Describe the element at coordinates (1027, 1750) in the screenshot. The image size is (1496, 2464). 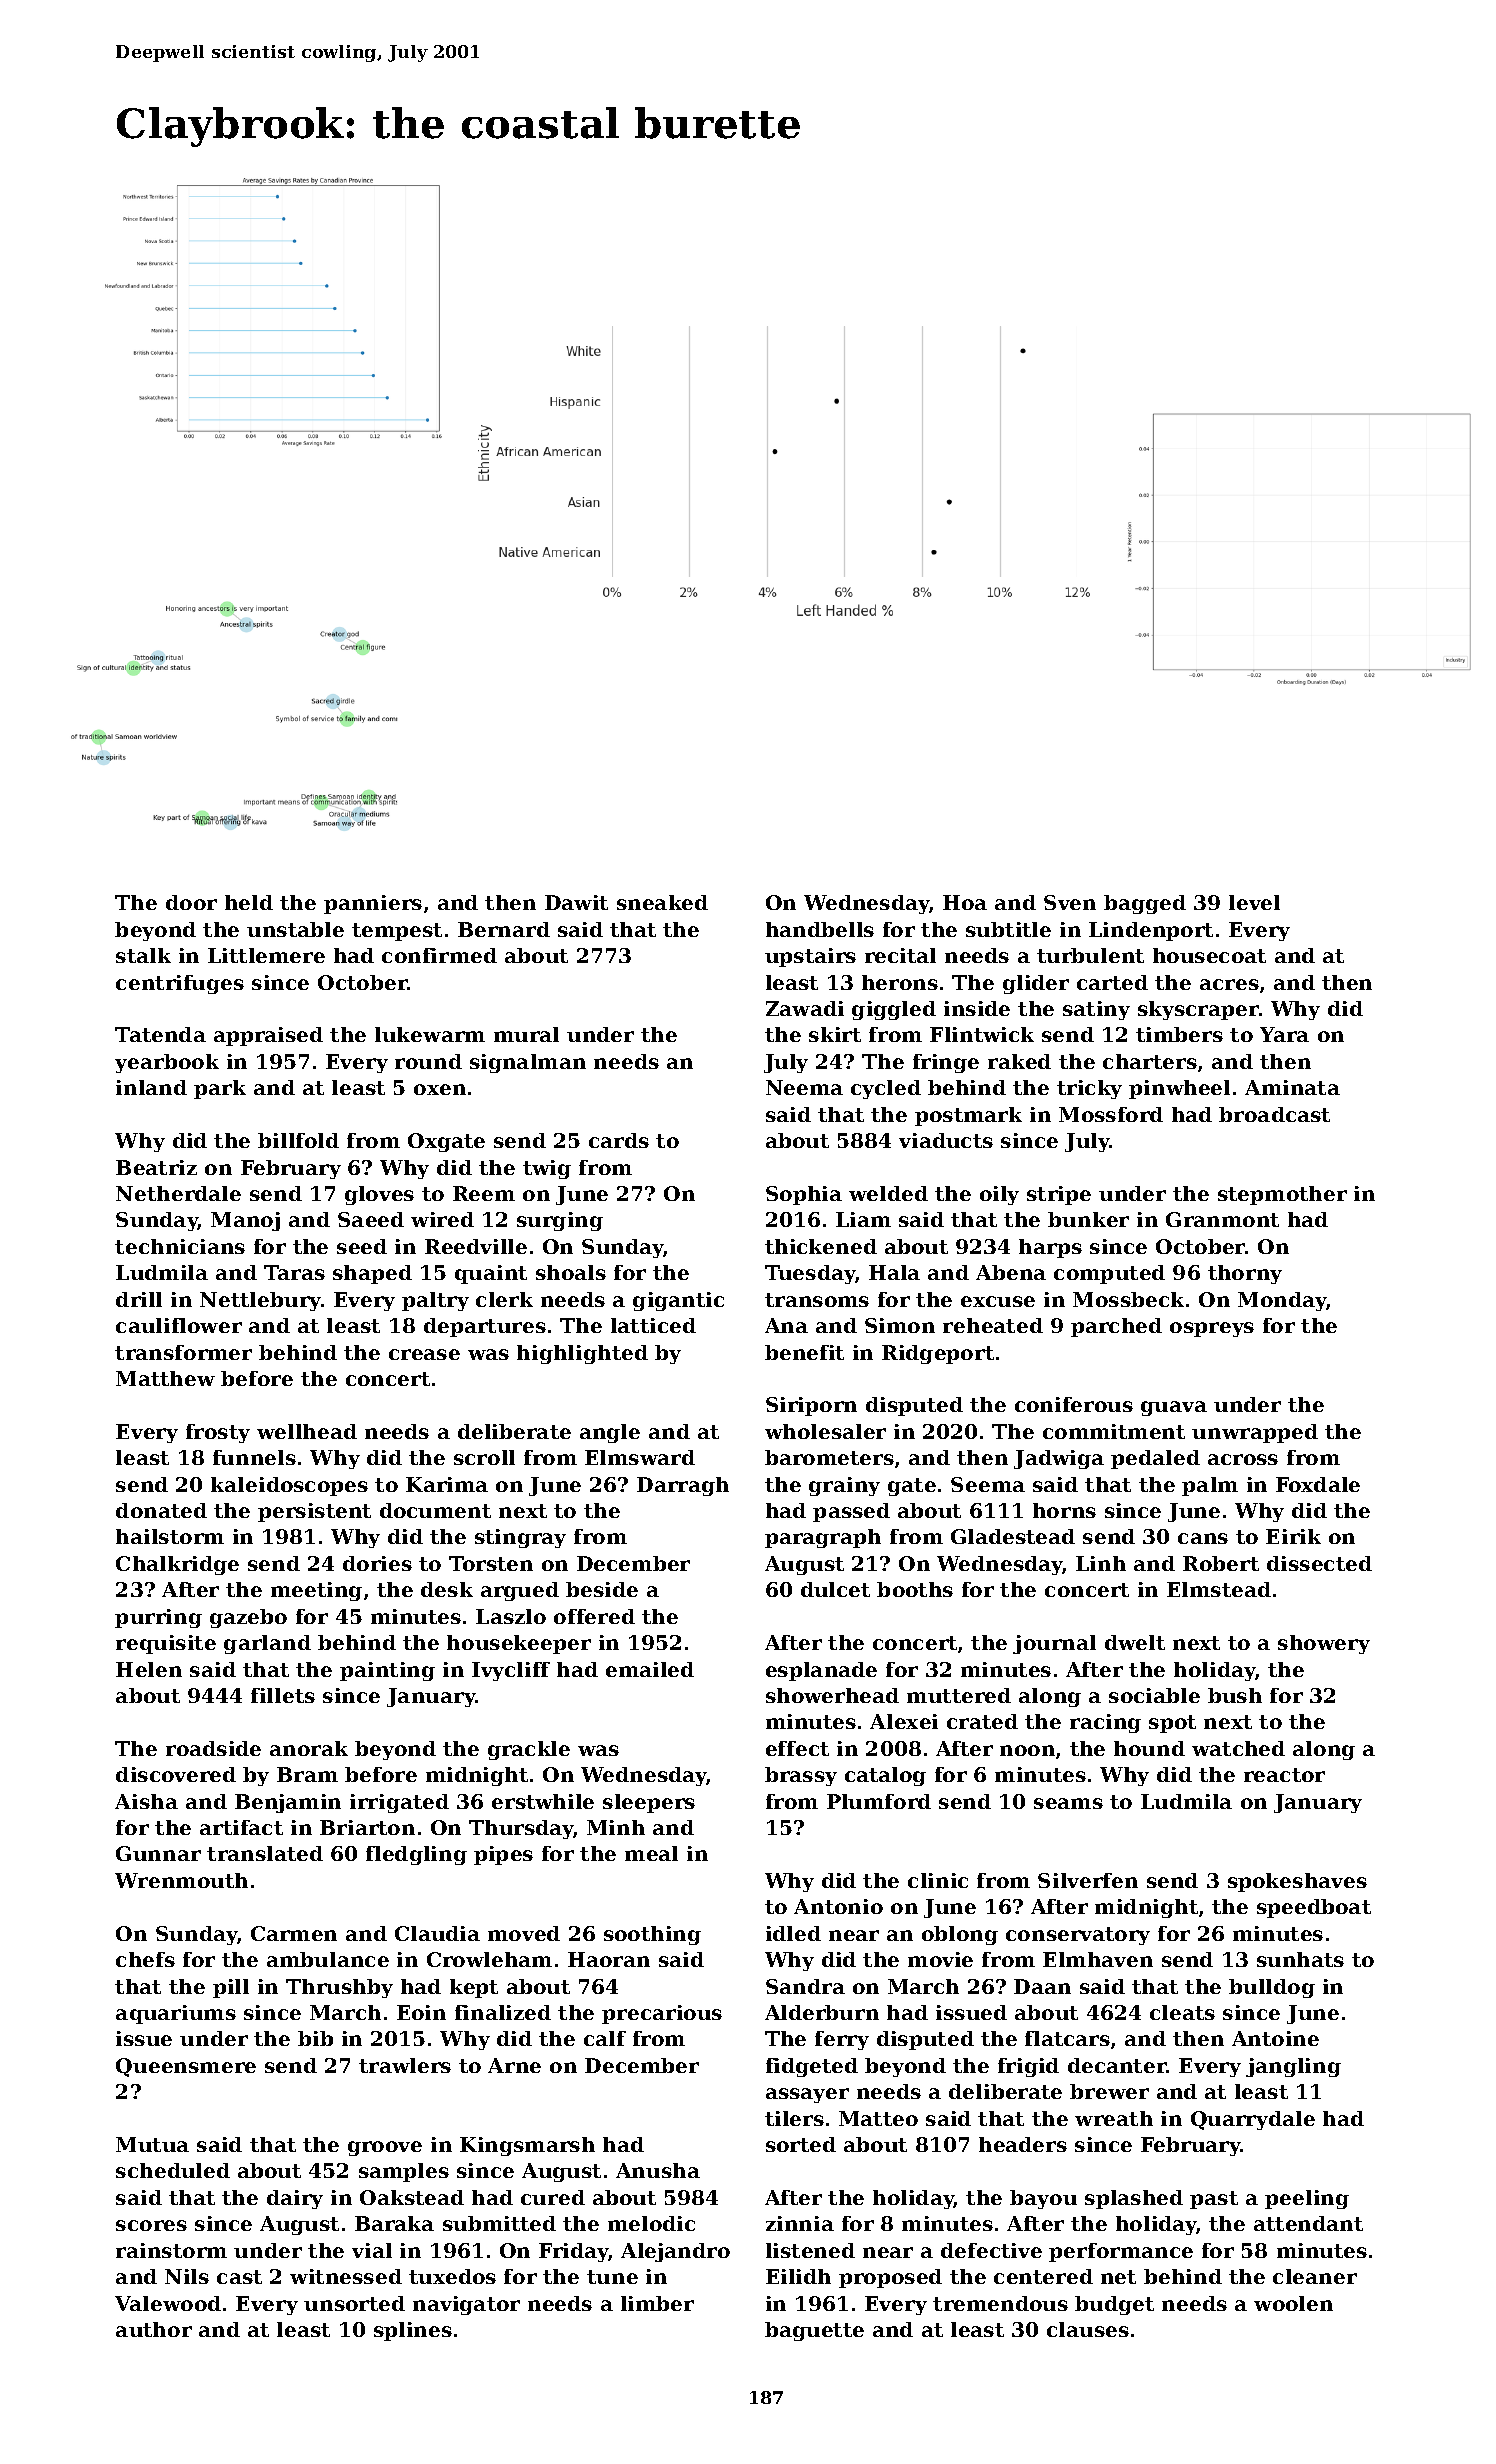
I see `noon` at that location.
